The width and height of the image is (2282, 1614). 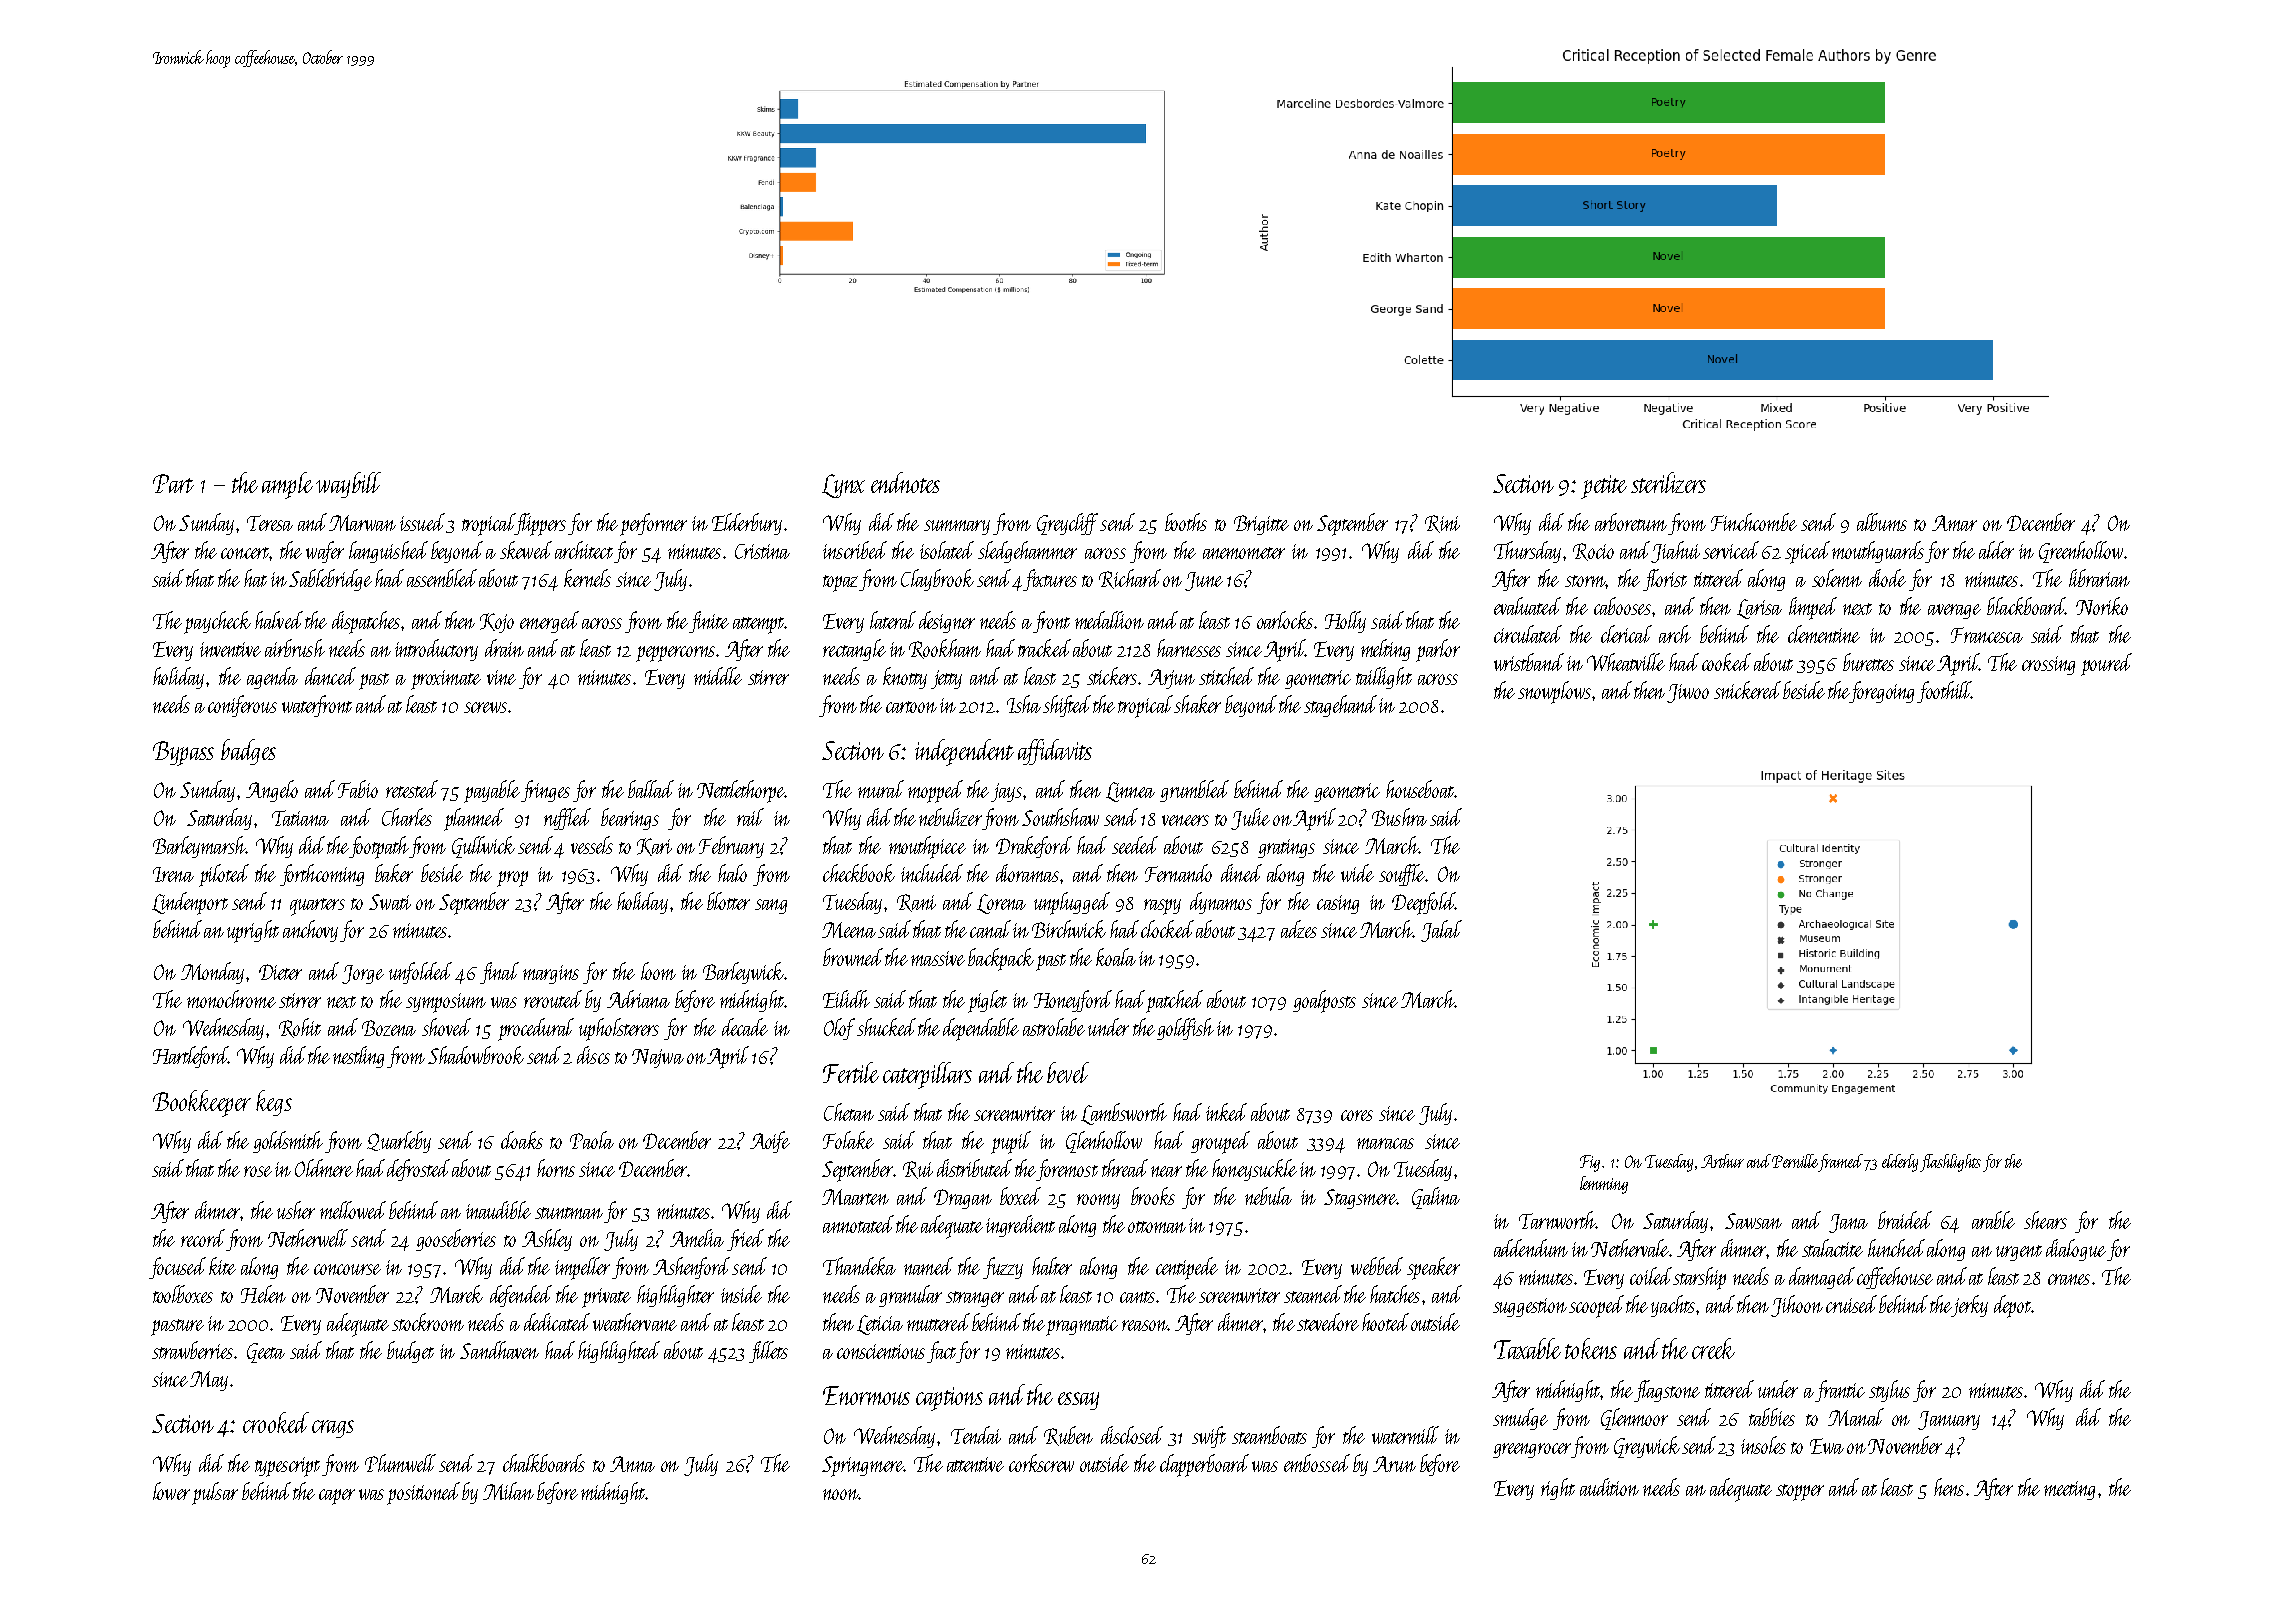 I want to click on clapperboard, so click(x=1204, y=1465).
